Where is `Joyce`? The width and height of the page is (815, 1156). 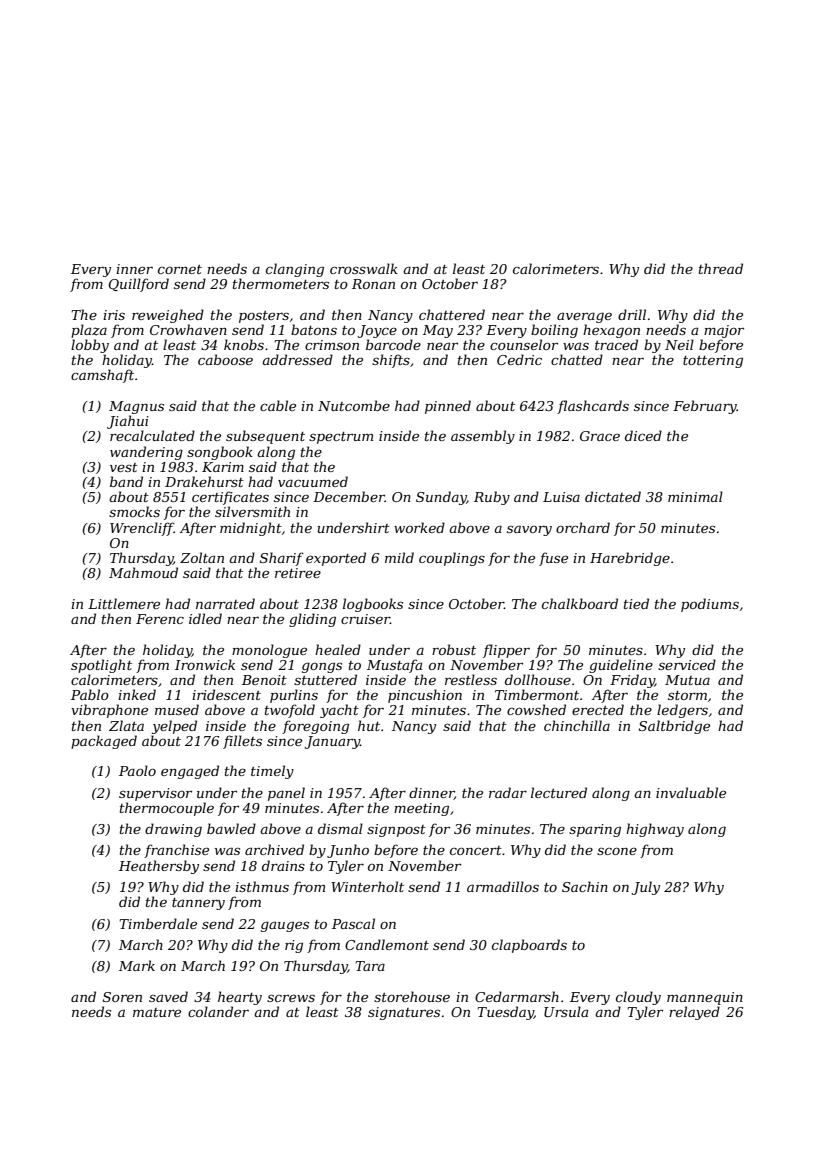
Joyce is located at coordinates (377, 331).
